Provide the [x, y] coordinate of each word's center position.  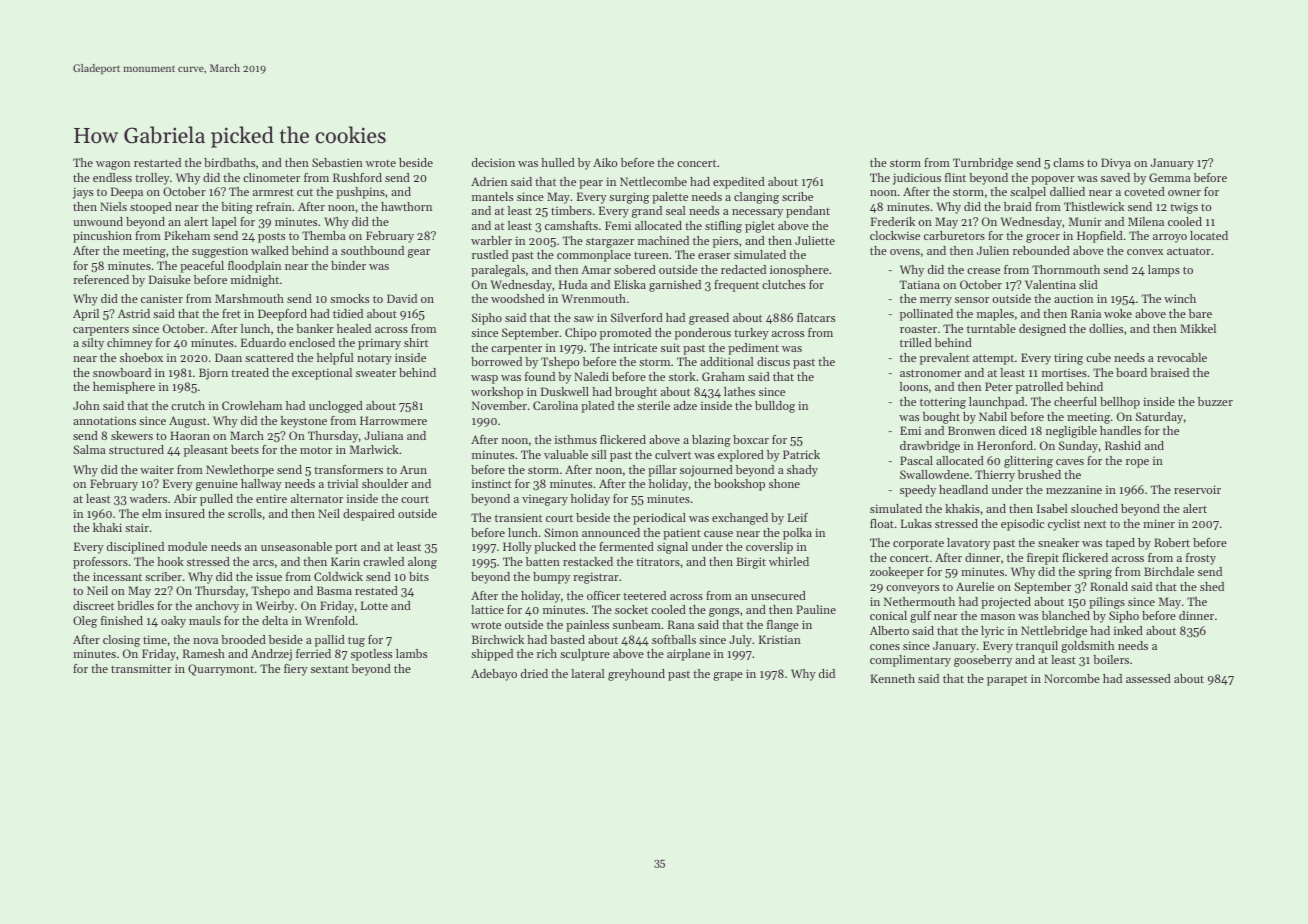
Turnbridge [983, 164]
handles [1120, 430]
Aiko [605, 162]
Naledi [591, 376]
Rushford [357, 177]
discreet [93, 605]
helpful [335, 359]
